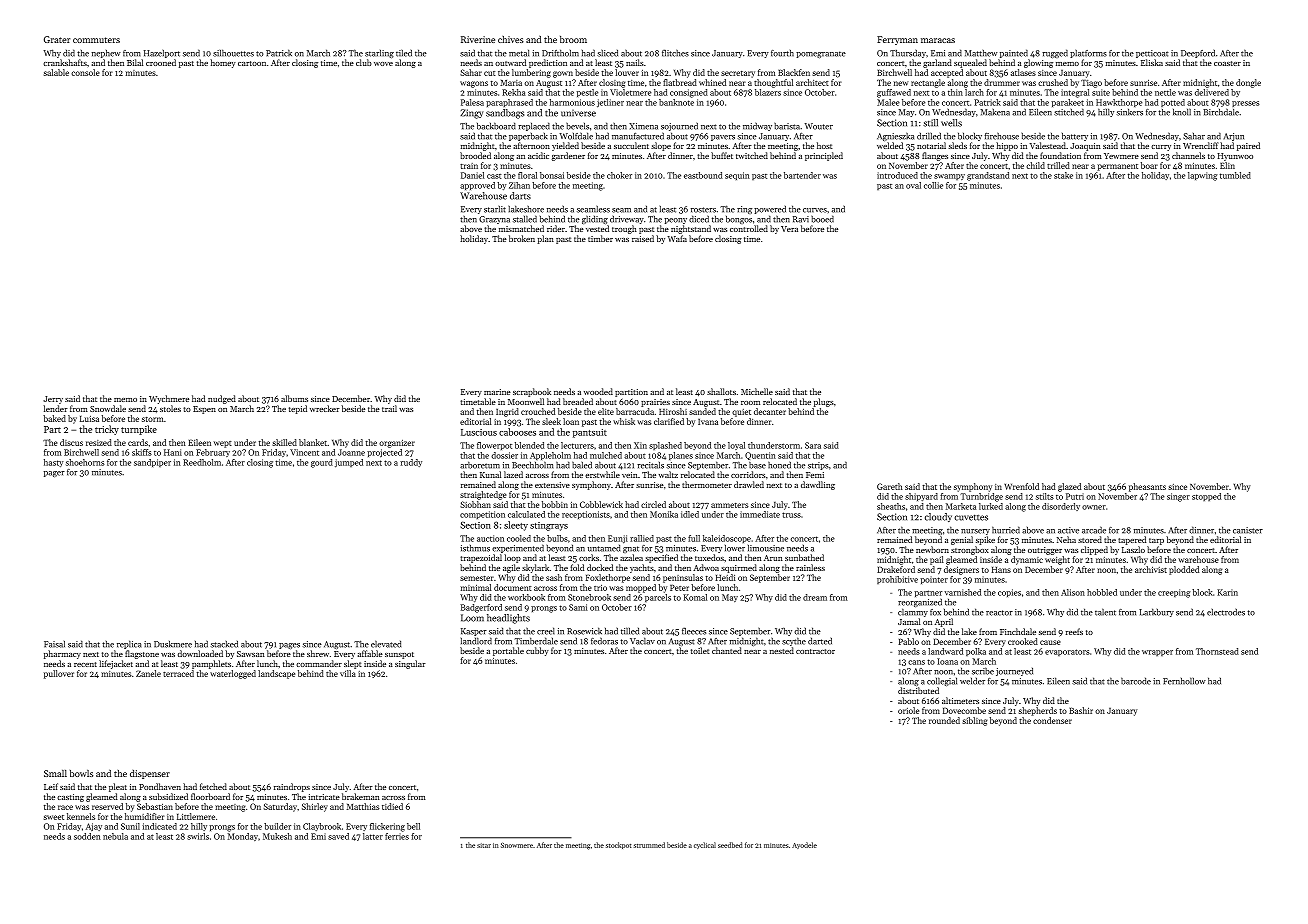 The width and height of the screenshot is (1308, 924). What do you see at coordinates (804, 845) in the screenshot?
I see `Ayodele` at bounding box center [804, 845].
